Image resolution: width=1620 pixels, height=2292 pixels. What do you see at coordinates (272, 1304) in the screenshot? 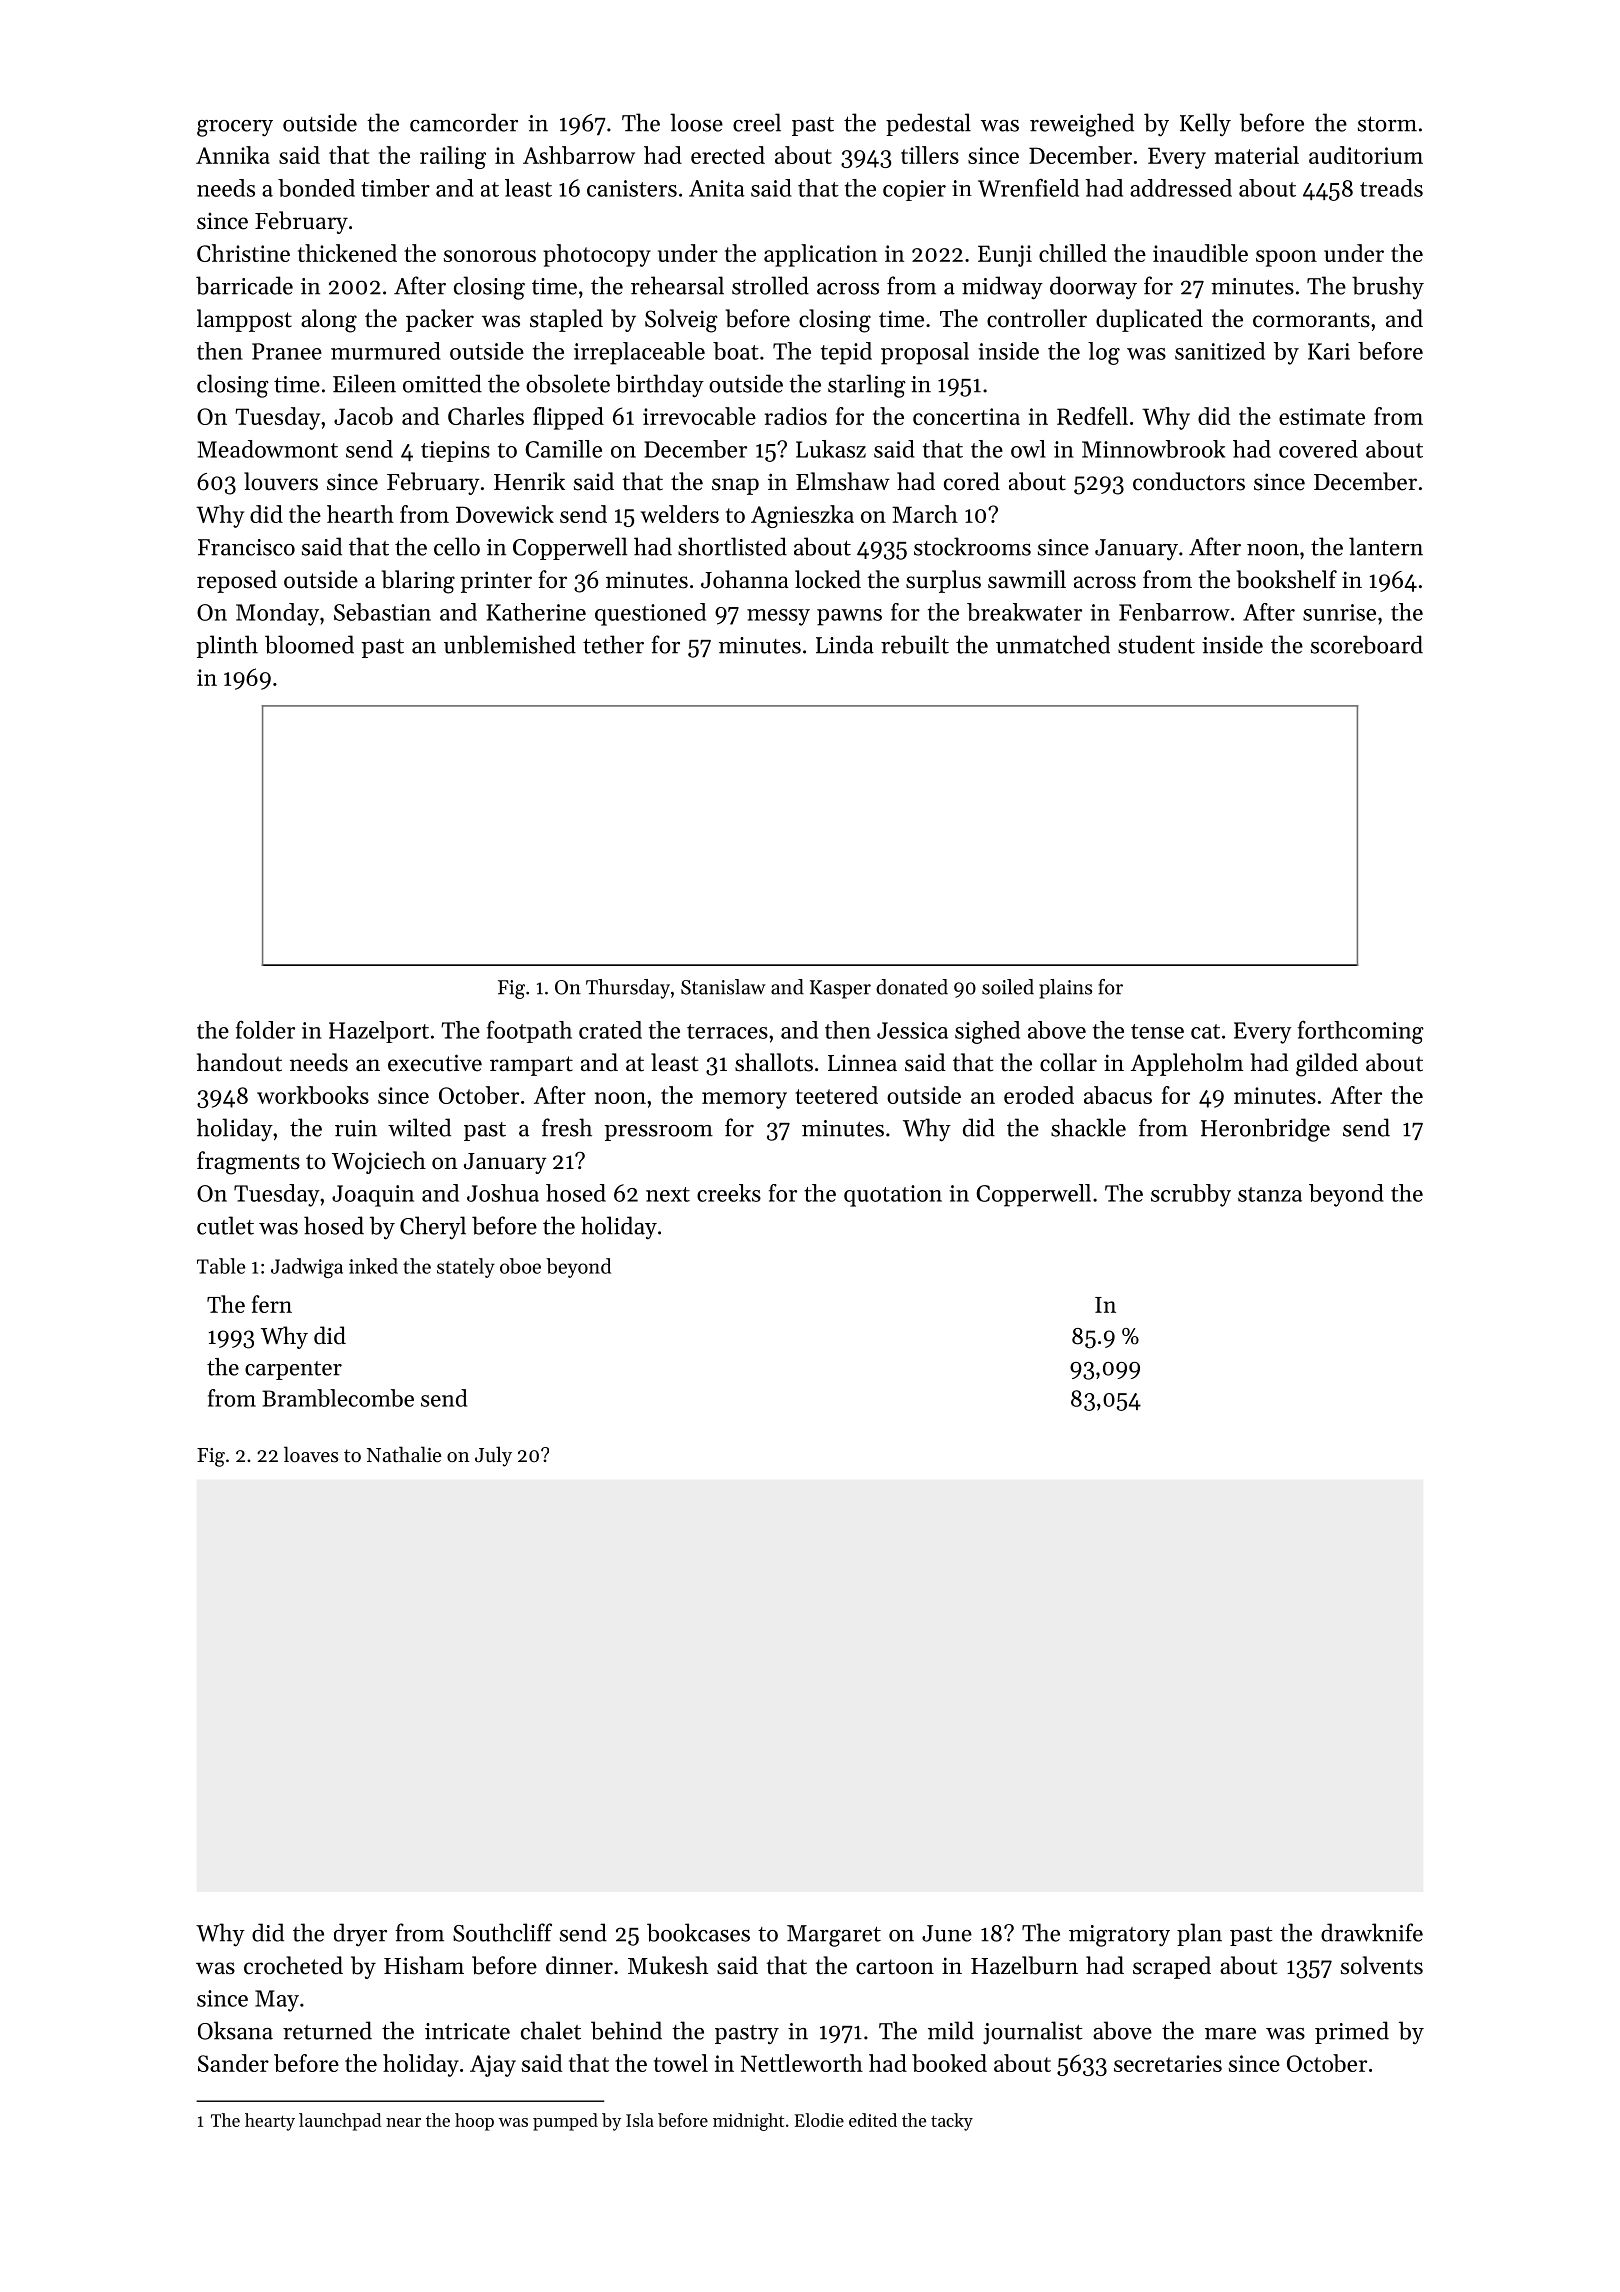
I see `fern` at bounding box center [272, 1304].
